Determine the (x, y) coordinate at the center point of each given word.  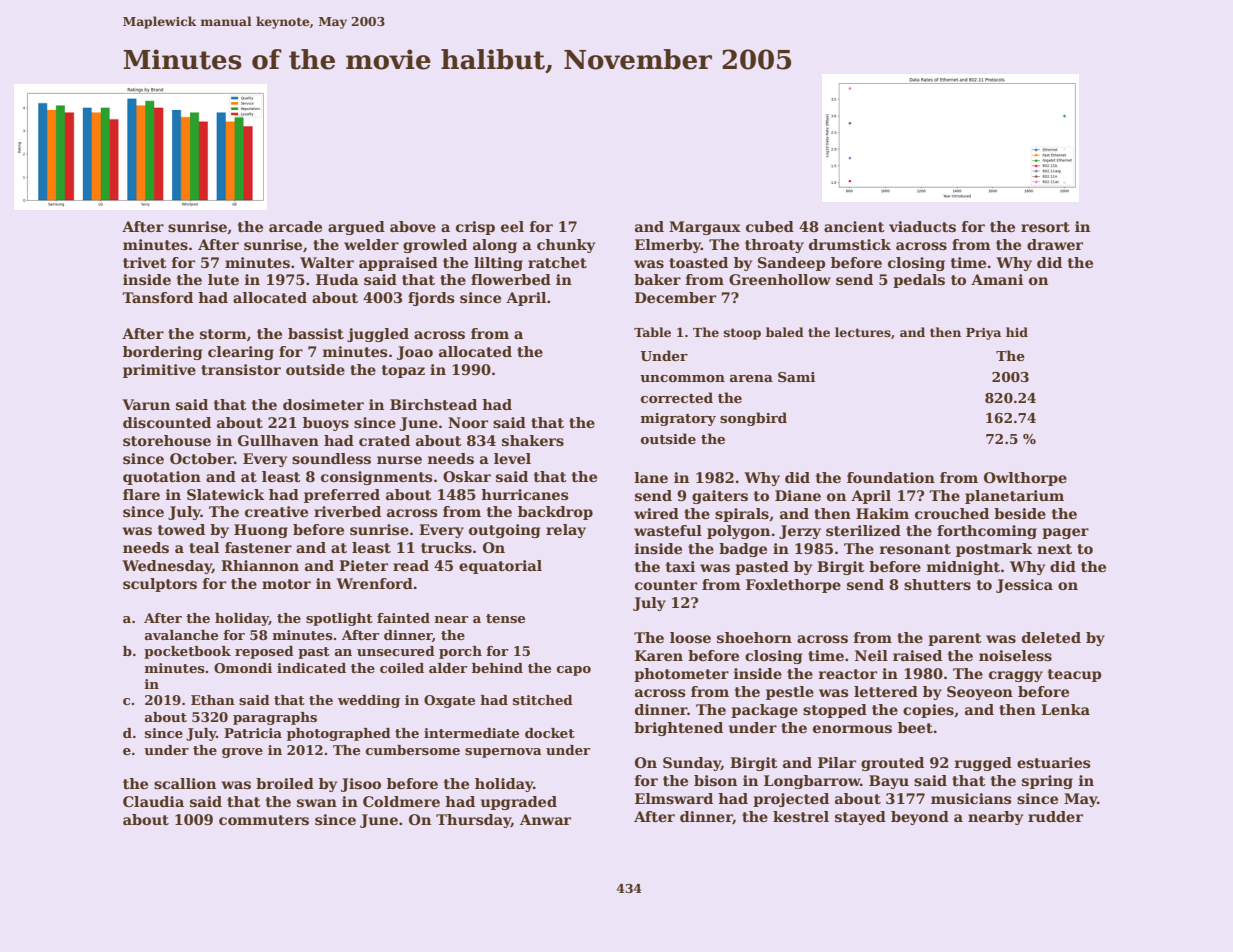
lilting (498, 264)
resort (1045, 227)
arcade (295, 226)
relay (566, 531)
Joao (415, 353)
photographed (339, 734)
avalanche (181, 635)
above (413, 226)
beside (1020, 513)
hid (1017, 332)
